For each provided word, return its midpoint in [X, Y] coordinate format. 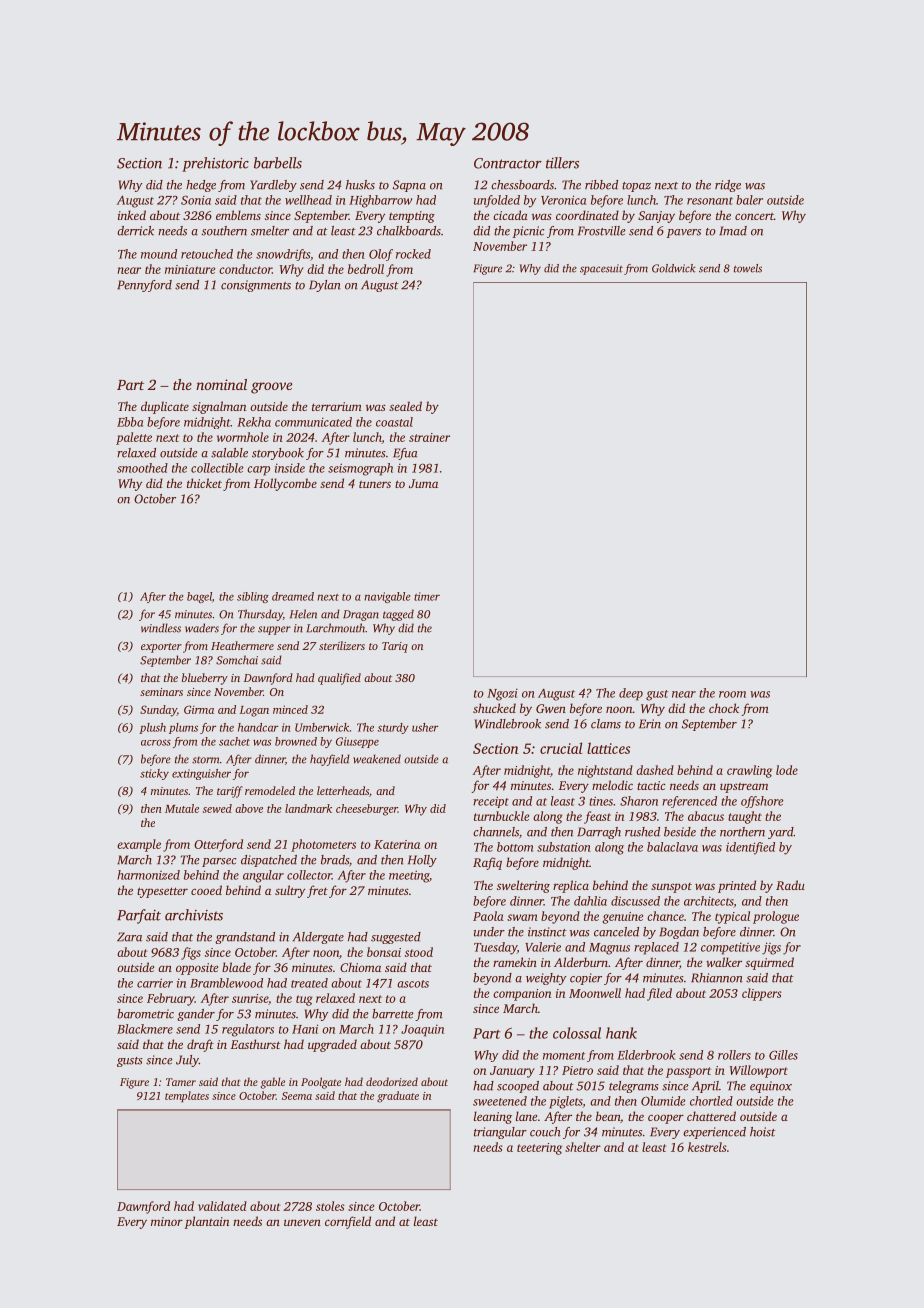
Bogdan [679, 933]
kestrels [707, 1147]
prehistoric [215, 164]
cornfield [348, 1222]
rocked [413, 254]
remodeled [270, 790]
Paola [488, 916]
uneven [302, 1222]
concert [754, 216]
